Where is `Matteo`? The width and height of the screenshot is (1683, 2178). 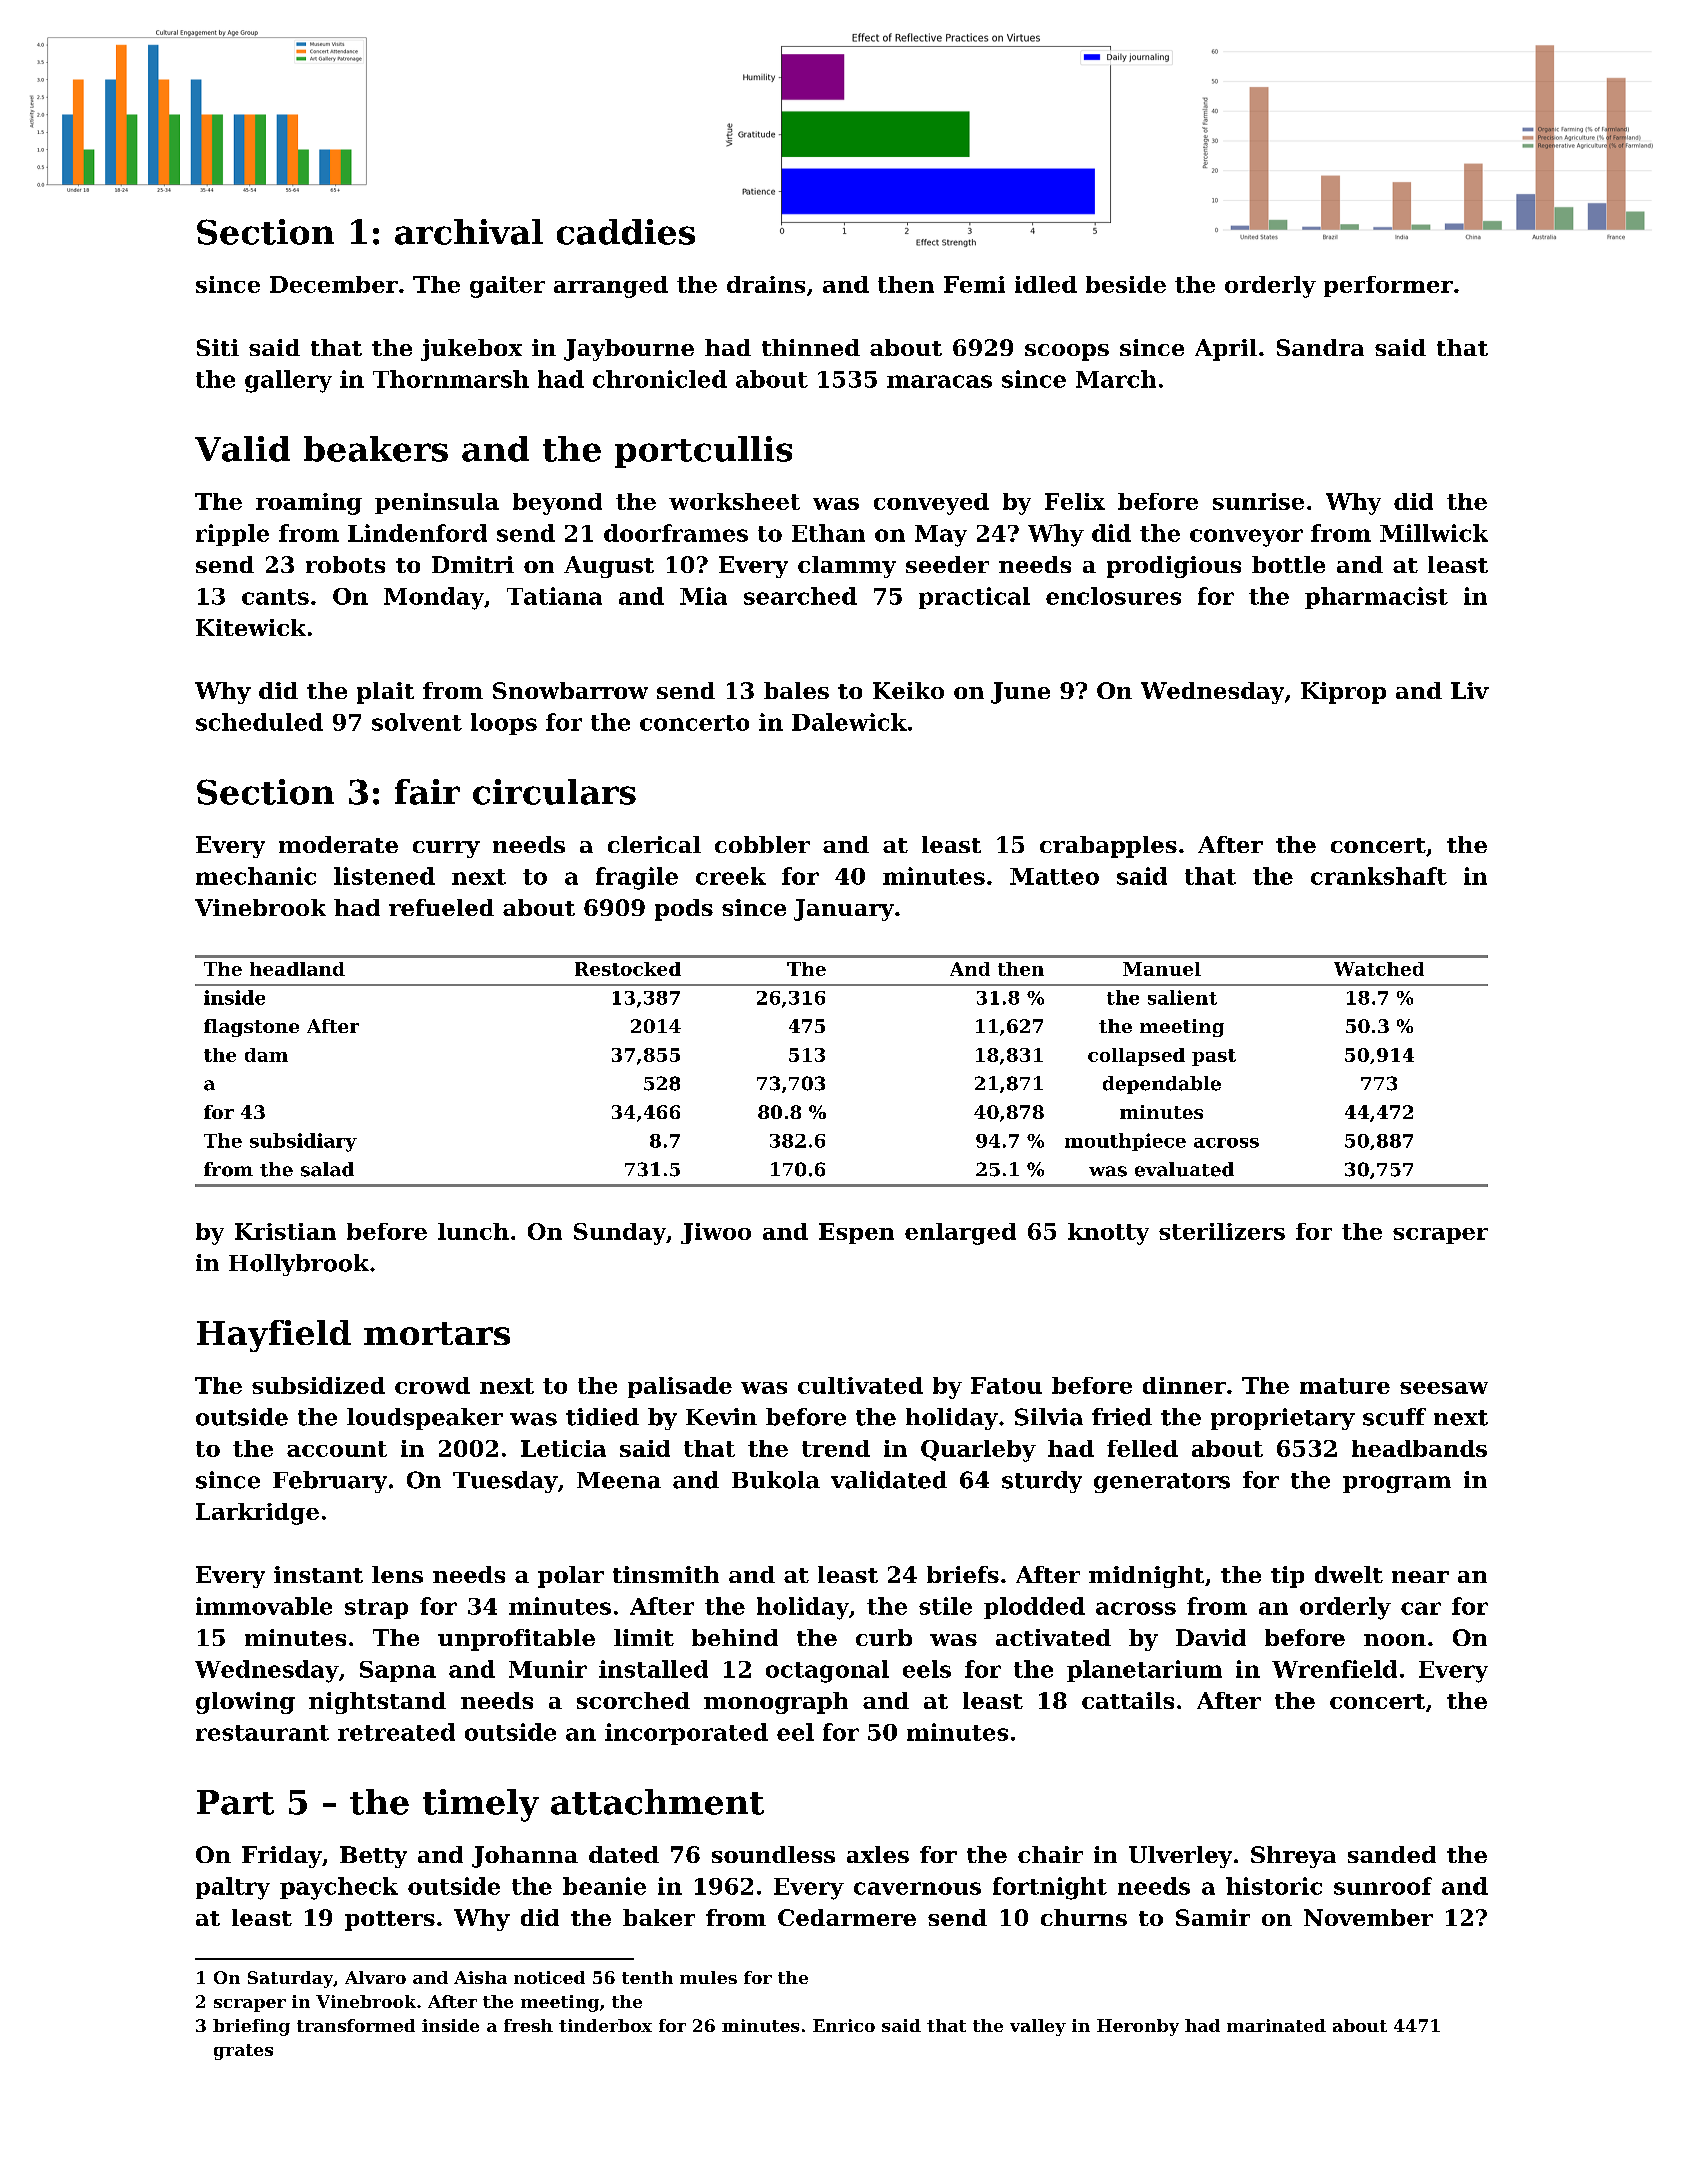 Matteo is located at coordinates (1054, 876).
